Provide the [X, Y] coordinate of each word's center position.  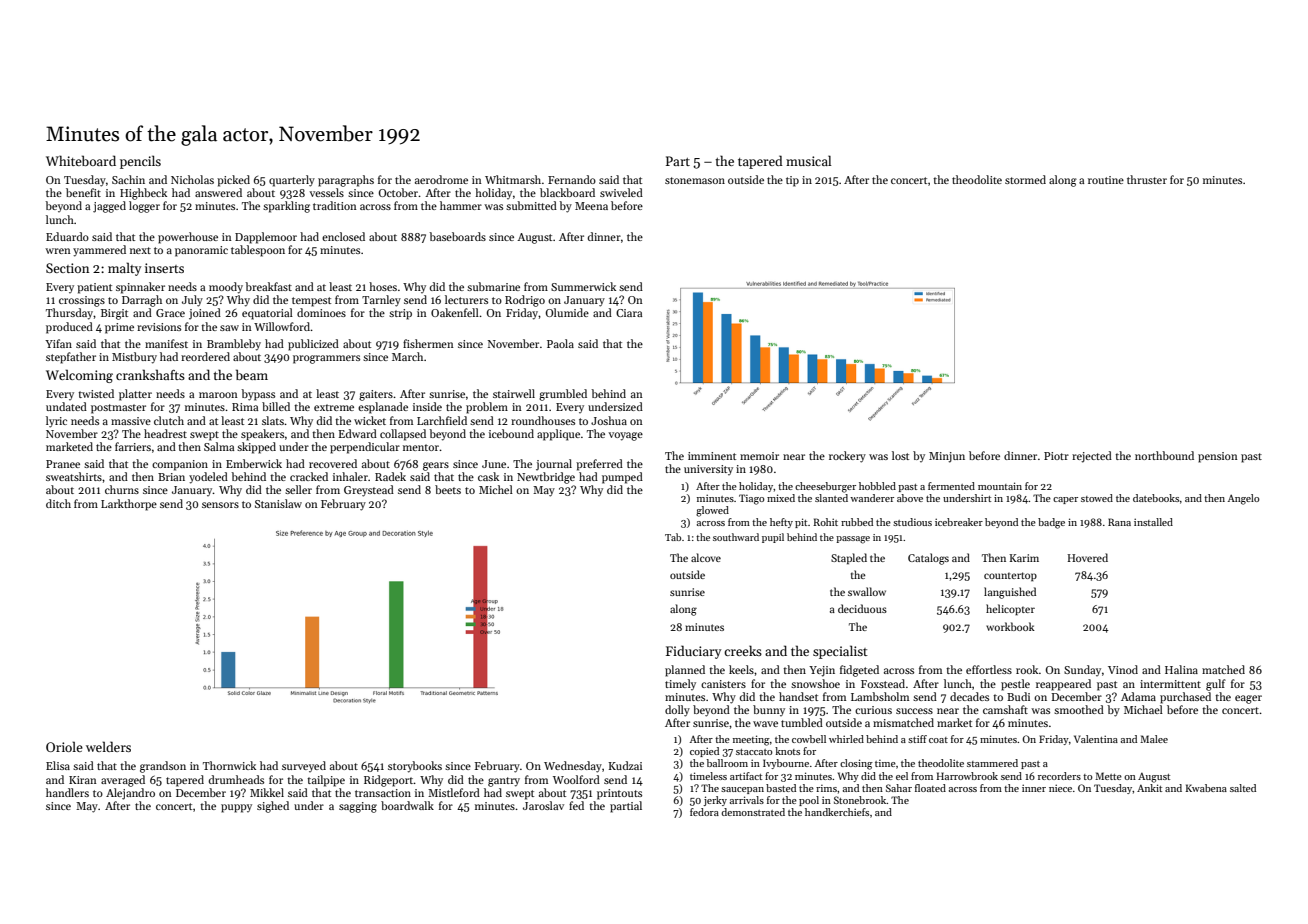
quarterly [292, 181]
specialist [840, 652]
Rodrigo [525, 301]
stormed [1025, 179]
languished [1010, 593]
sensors [220, 505]
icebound [511, 433]
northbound [1164, 455]
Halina [1181, 669]
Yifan [58, 343]
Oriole [64, 746]
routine [1106, 180]
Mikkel [267, 792]
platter [135, 395]
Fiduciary [693, 652]
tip [792, 181]
